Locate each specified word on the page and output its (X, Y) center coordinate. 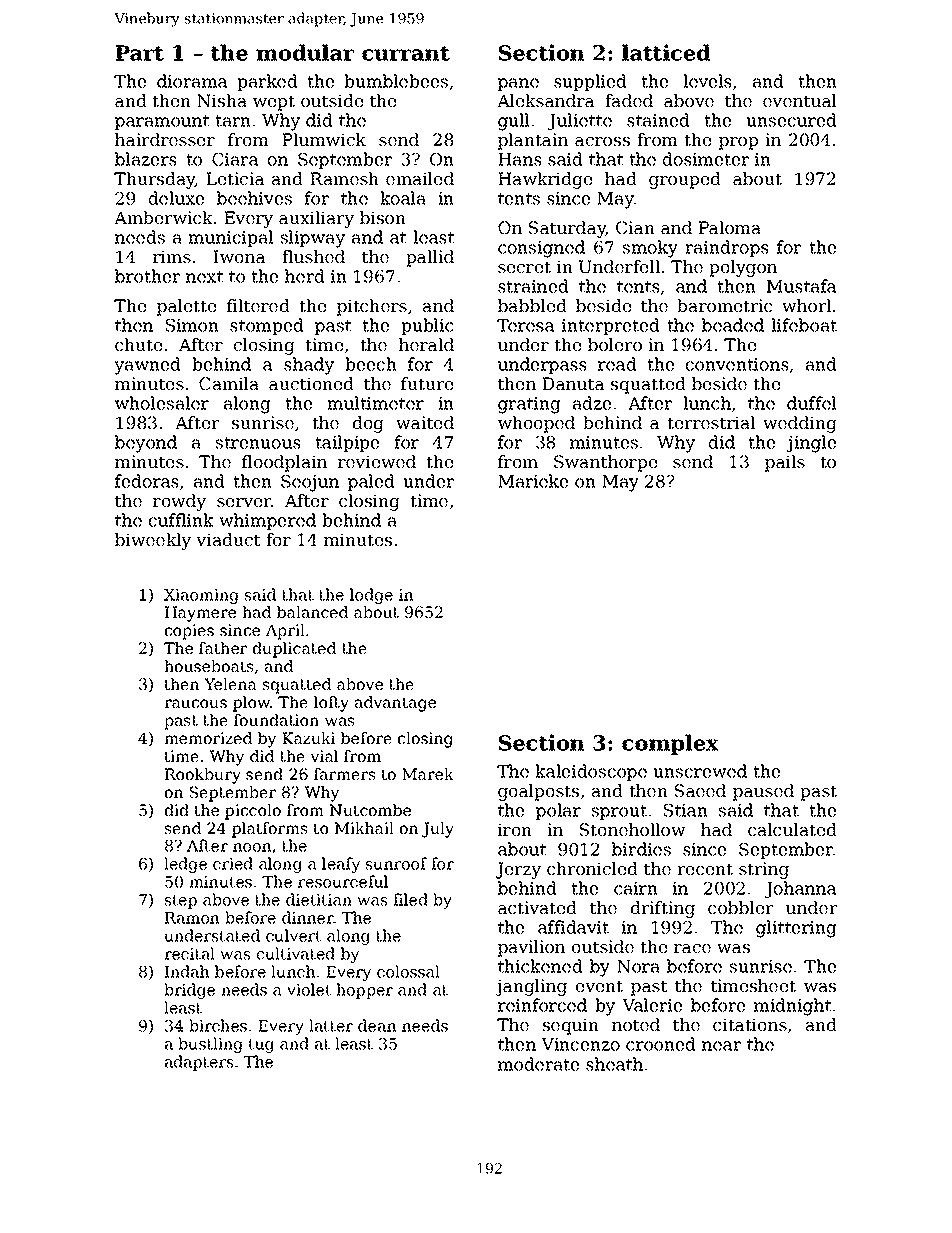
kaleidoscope (591, 772)
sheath (614, 1064)
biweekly (153, 541)
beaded (733, 325)
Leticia (235, 178)
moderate (538, 1064)
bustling (210, 1045)
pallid (430, 258)
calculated (792, 829)
